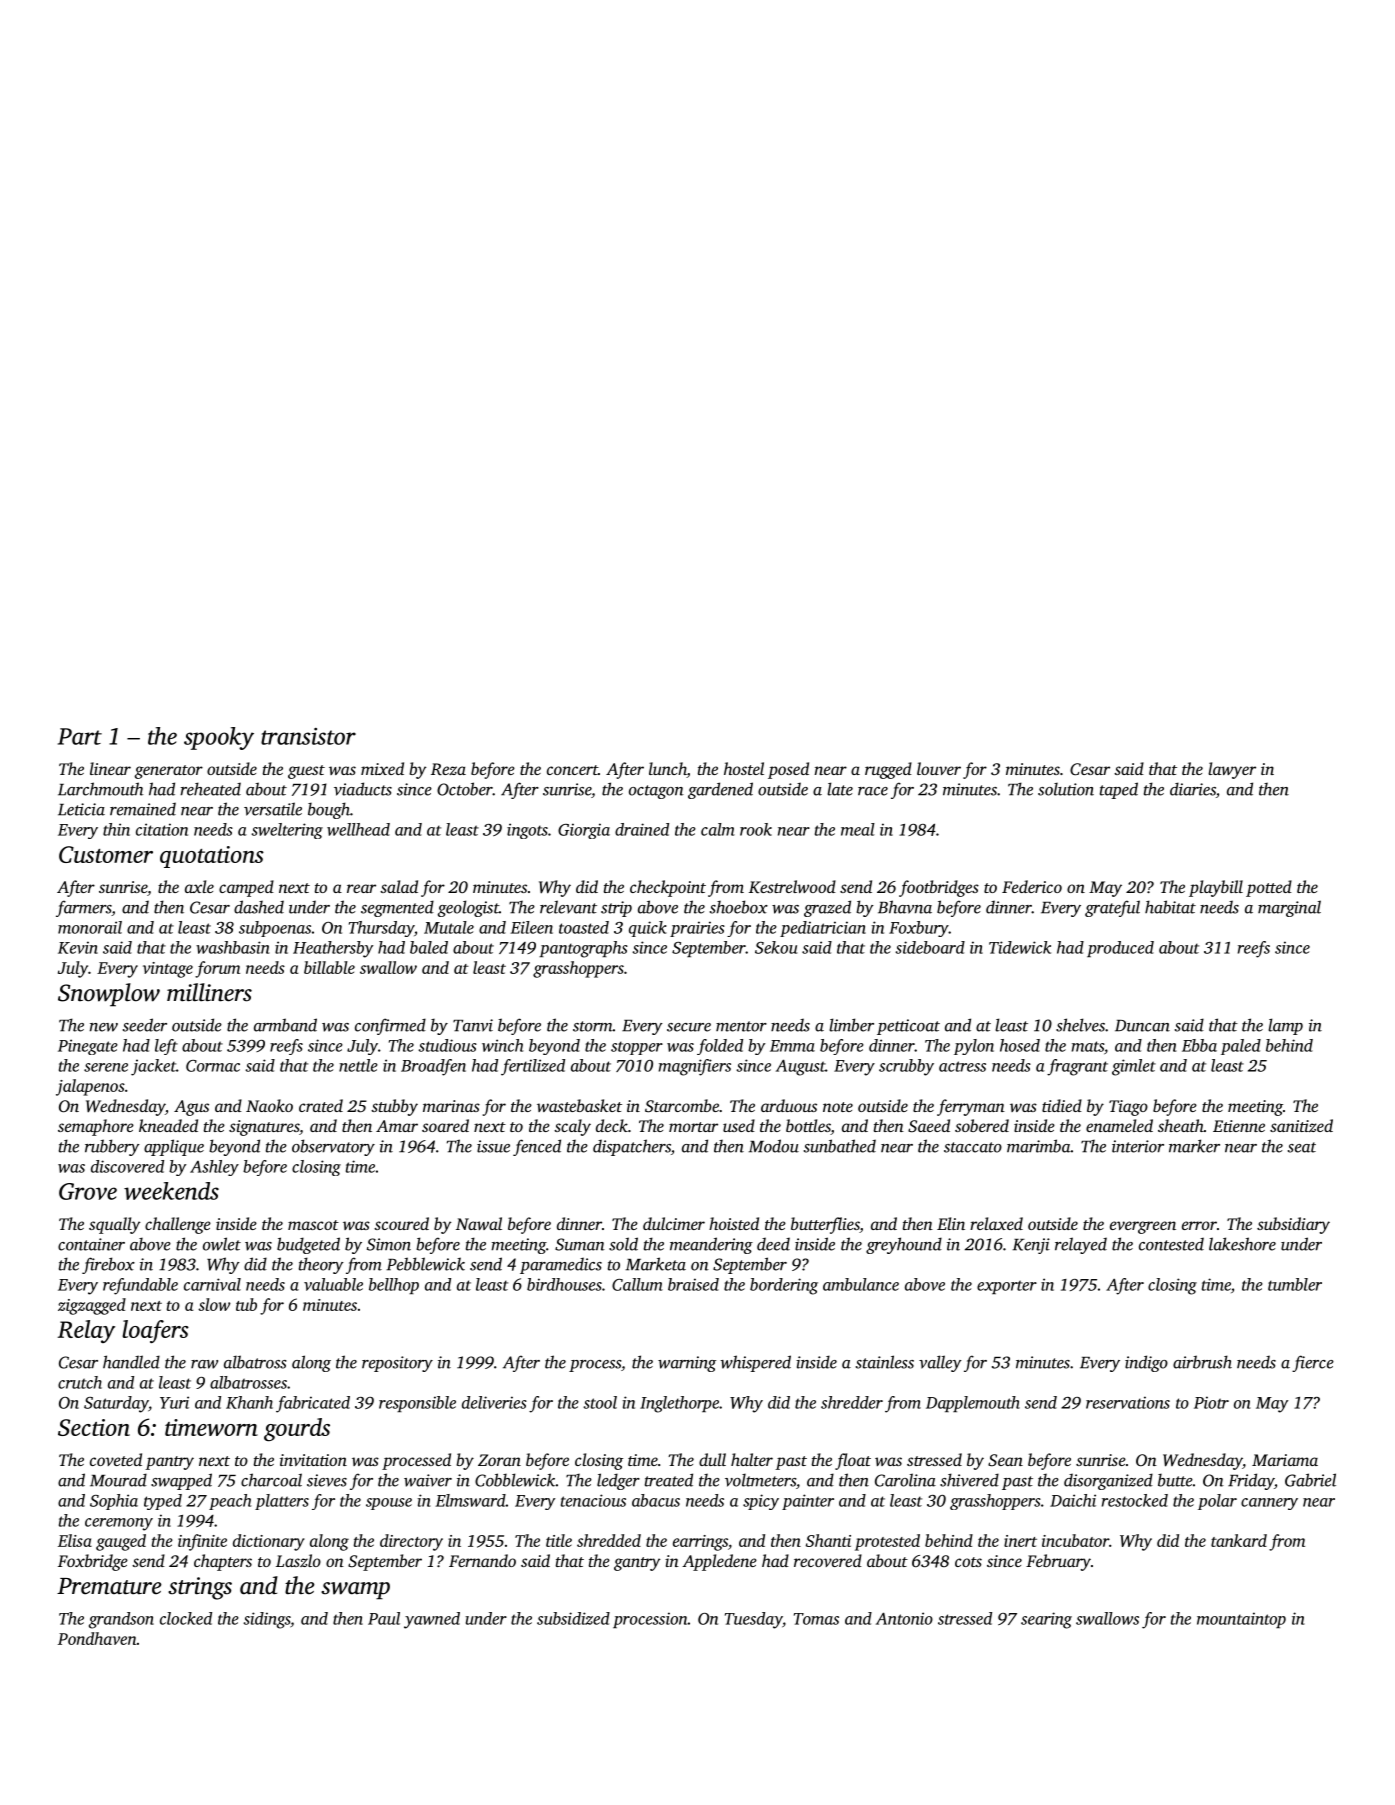 This document has width=1395, height=1805. I want to click on fierce, so click(1313, 1363).
